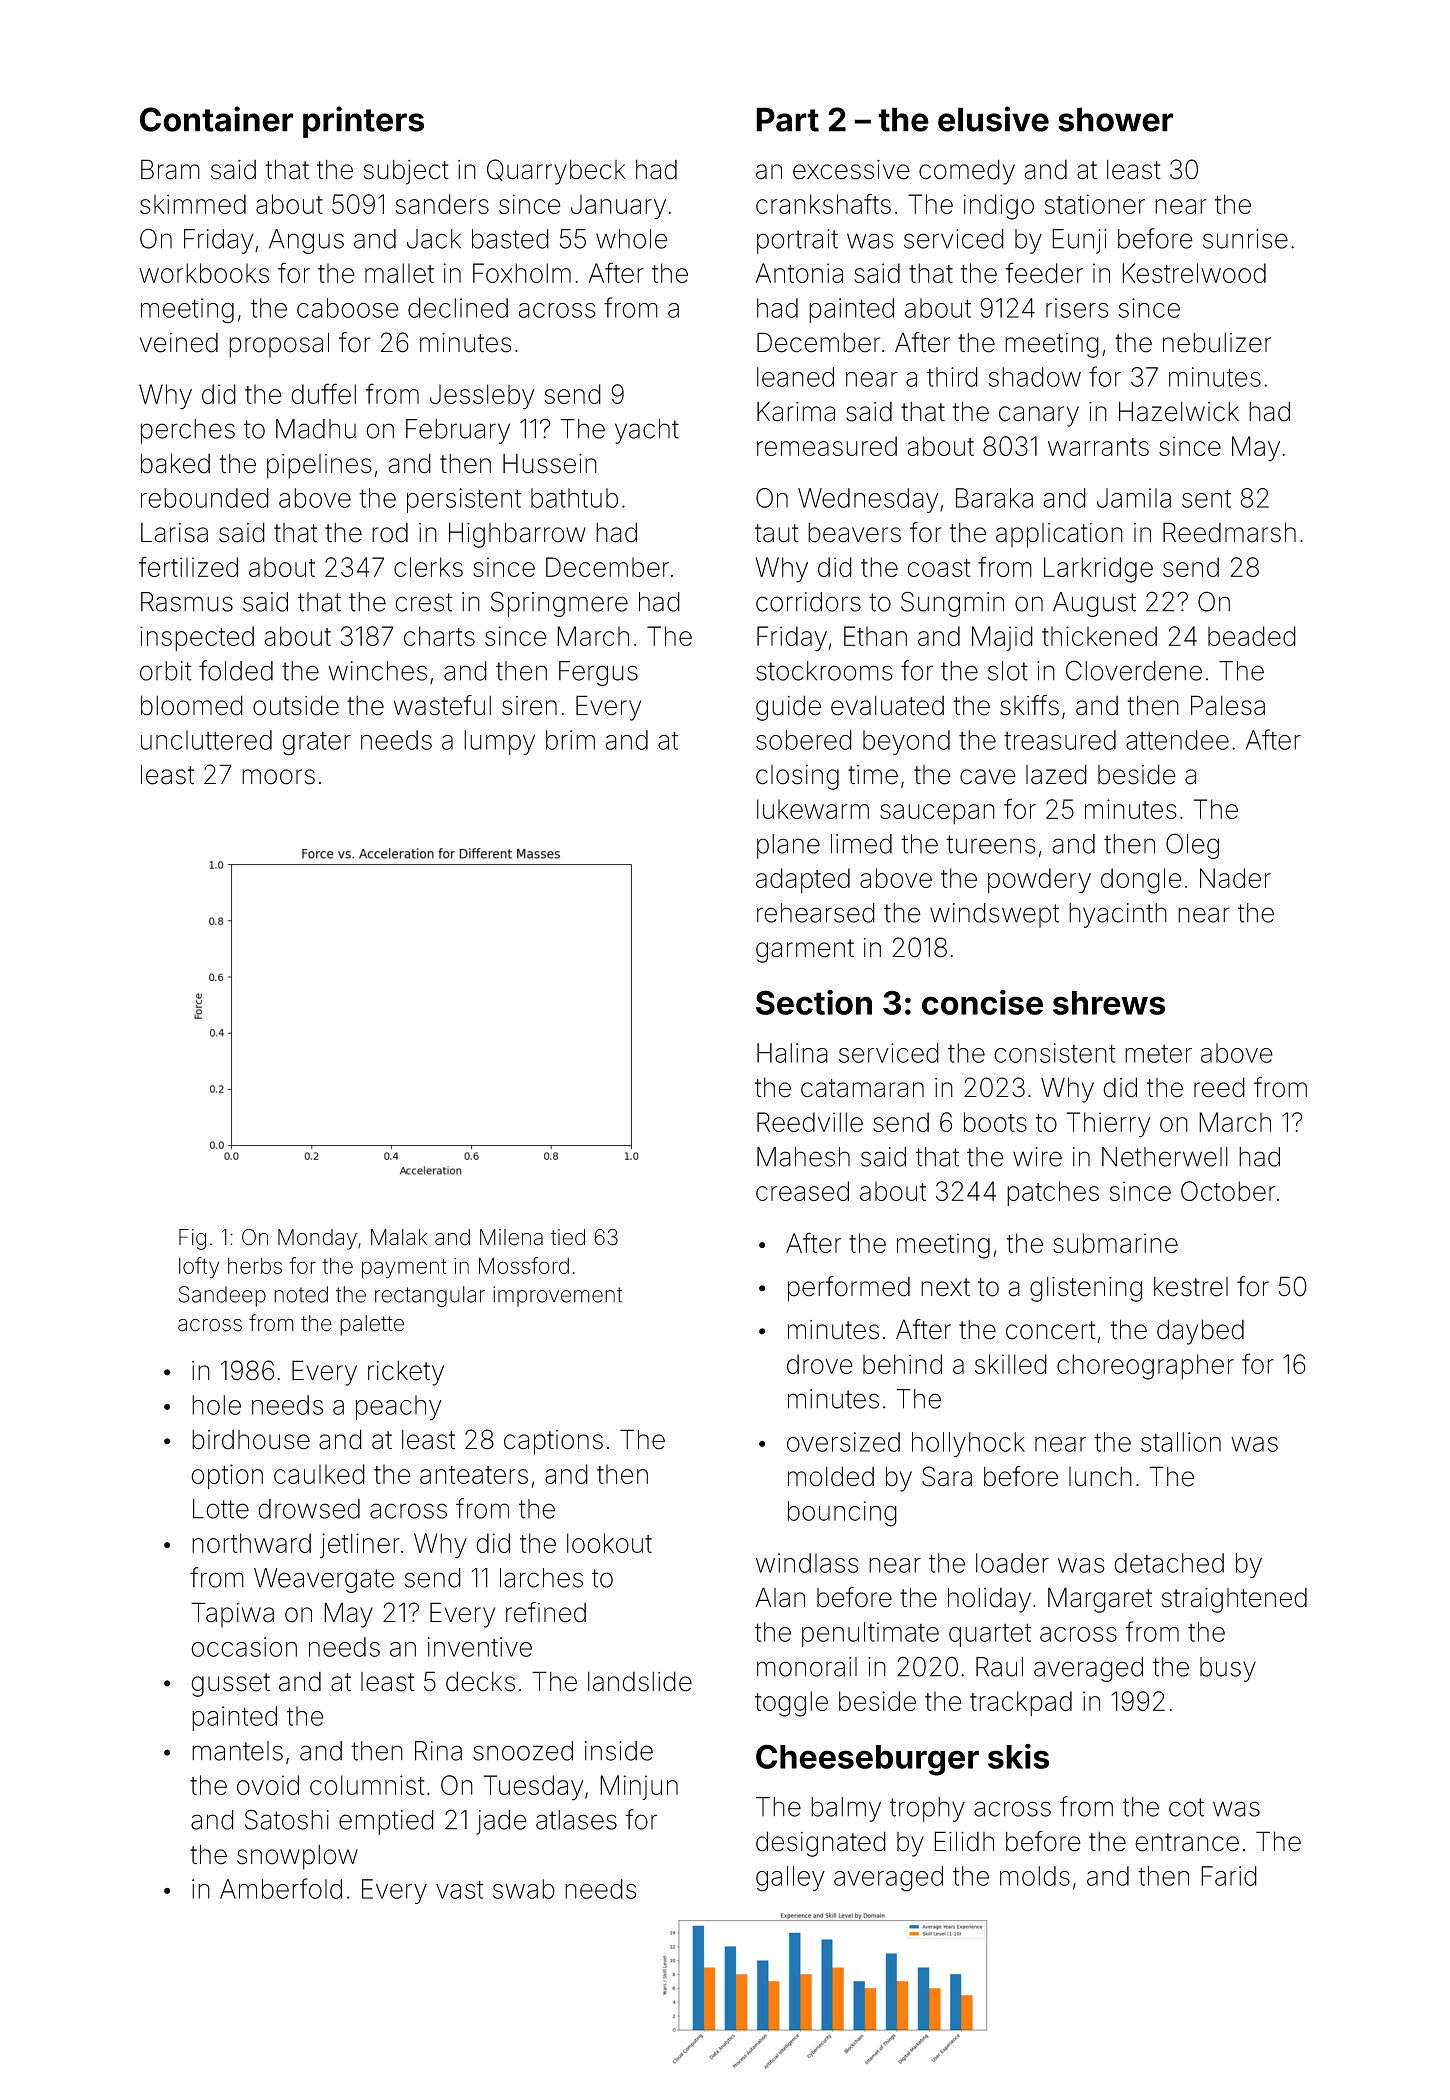  I want to click on ovoid, so click(268, 1785).
